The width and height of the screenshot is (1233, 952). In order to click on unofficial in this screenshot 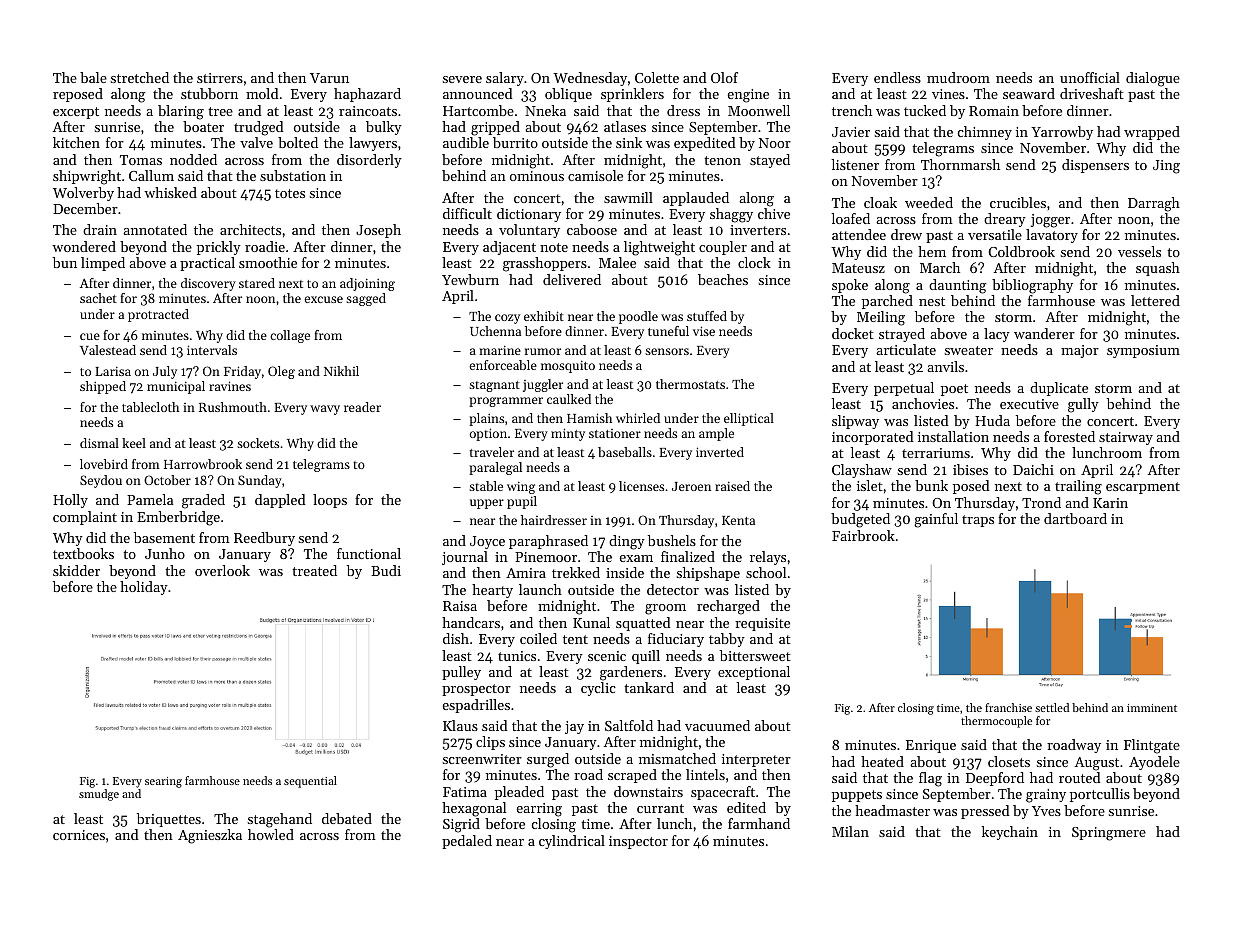, I will do `click(1090, 77)`.
